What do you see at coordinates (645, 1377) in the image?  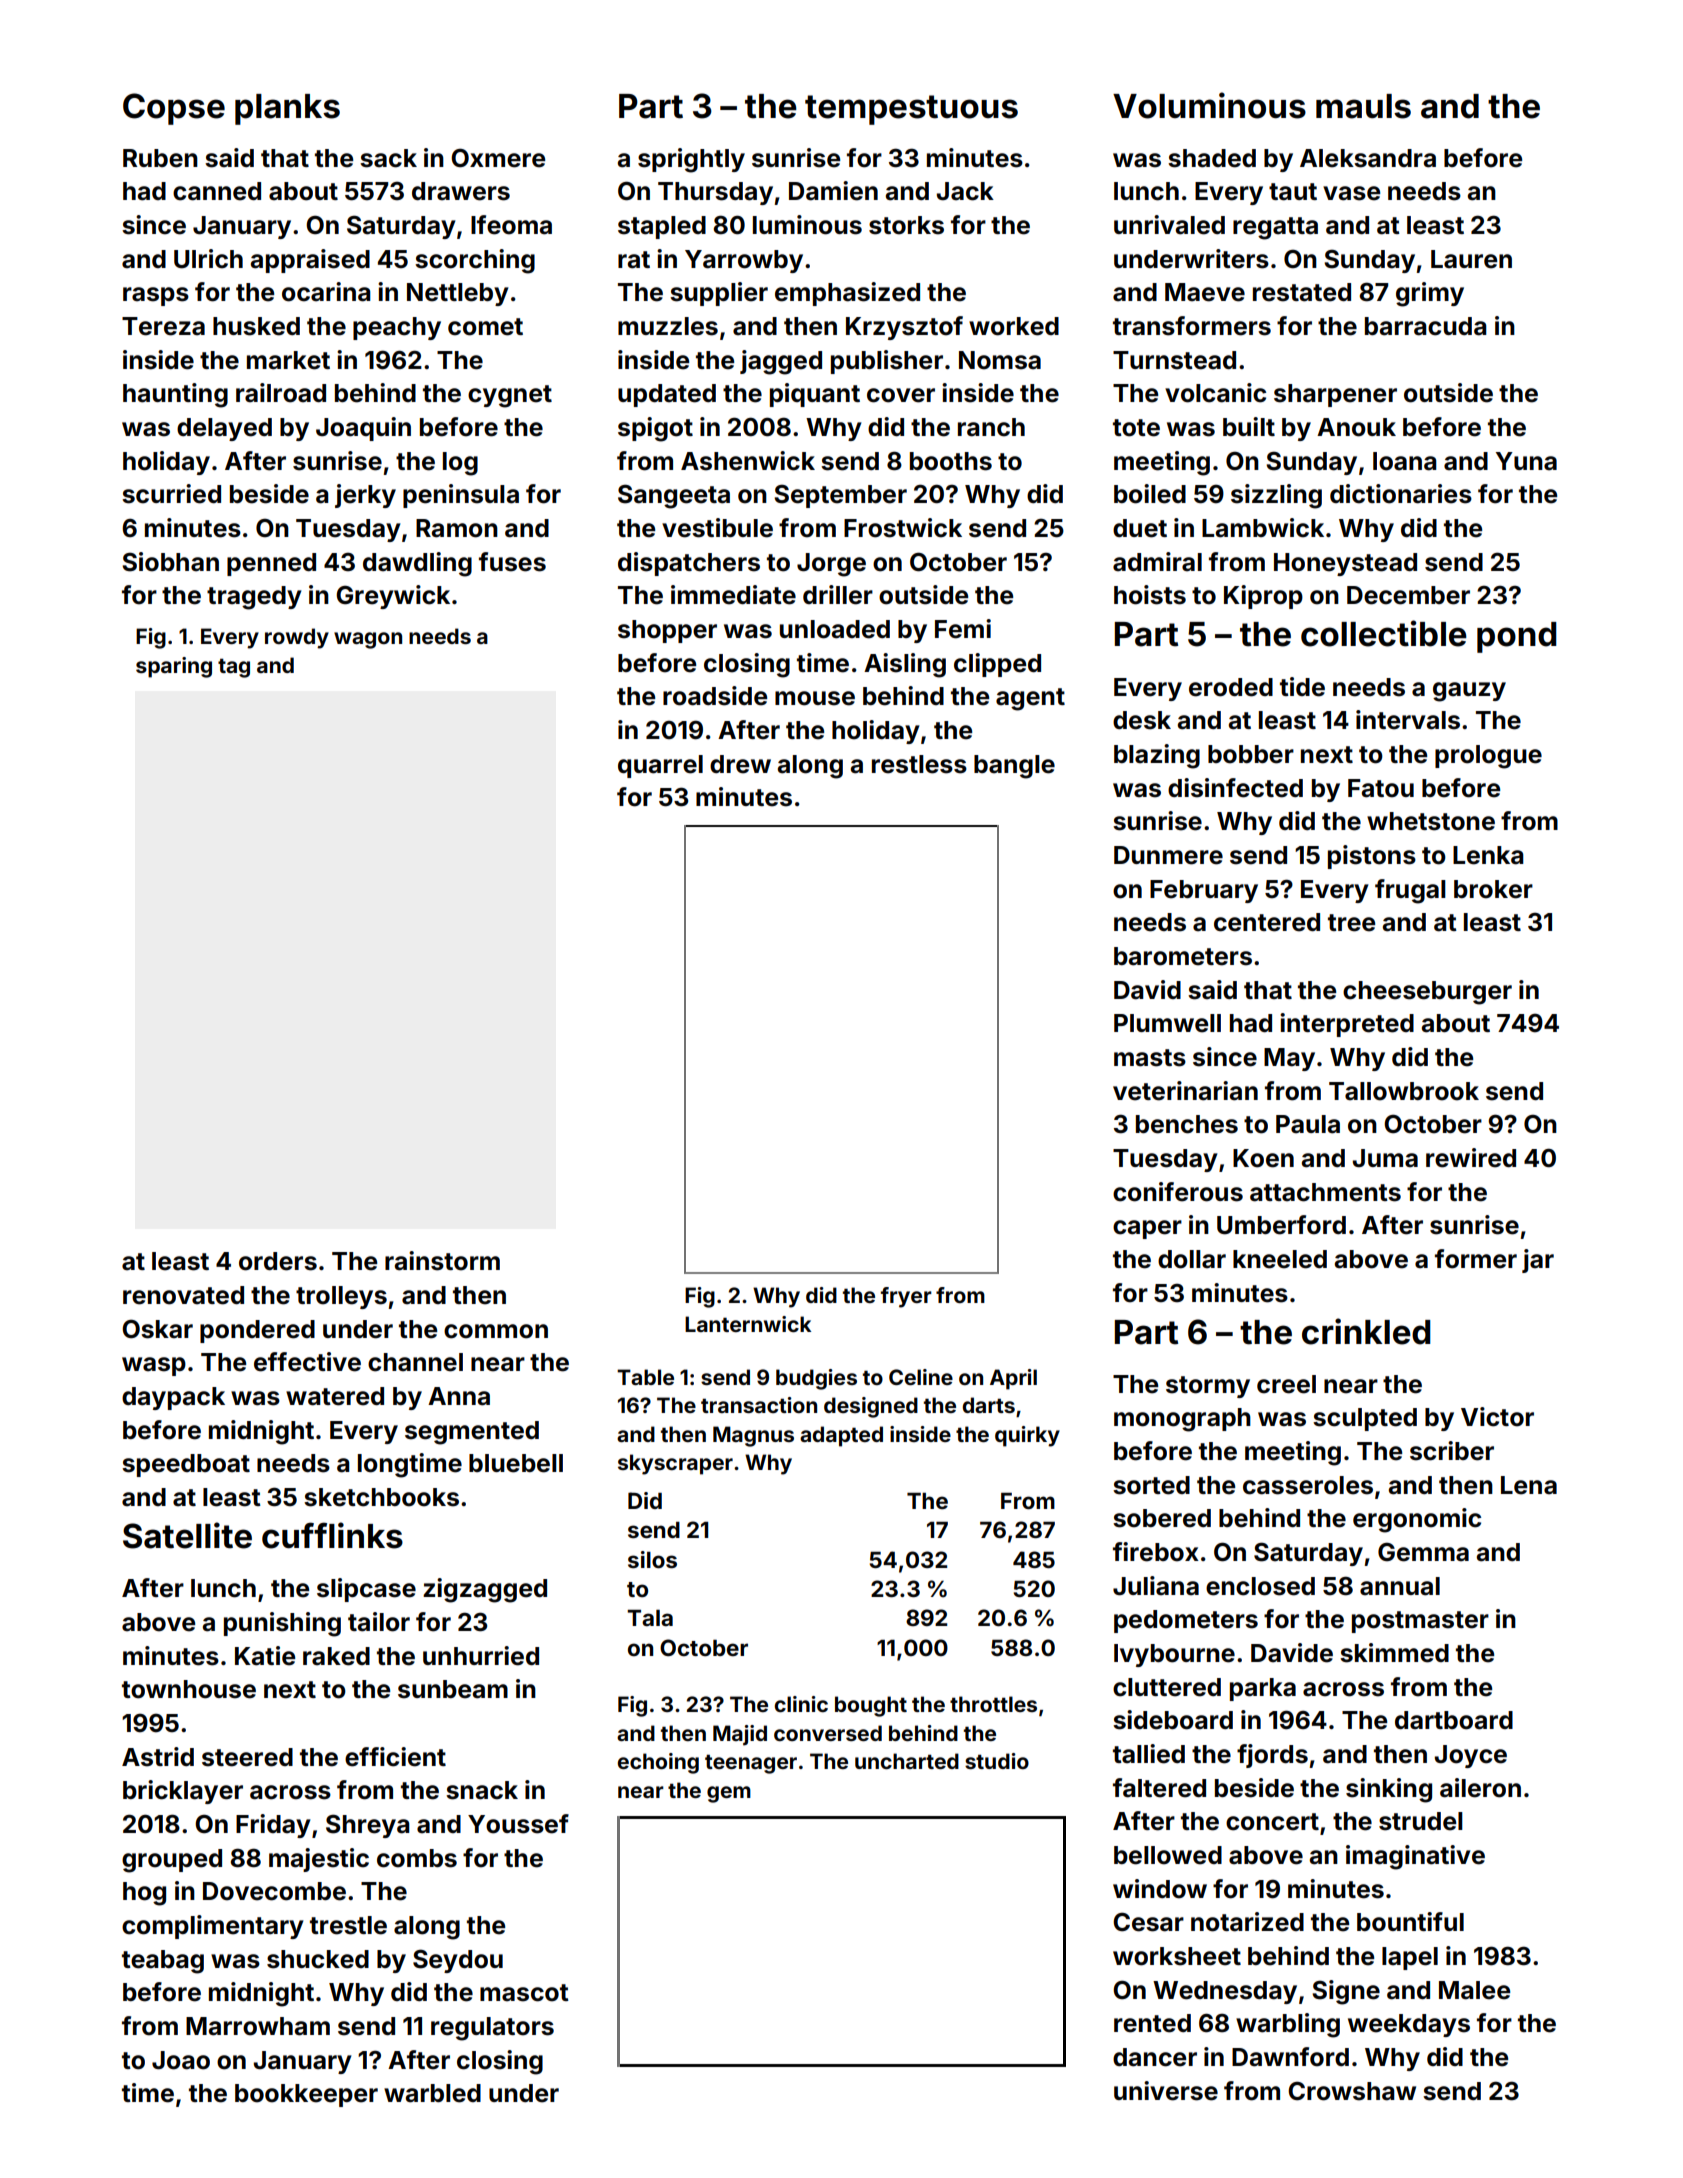 I see `Table` at bounding box center [645, 1377].
